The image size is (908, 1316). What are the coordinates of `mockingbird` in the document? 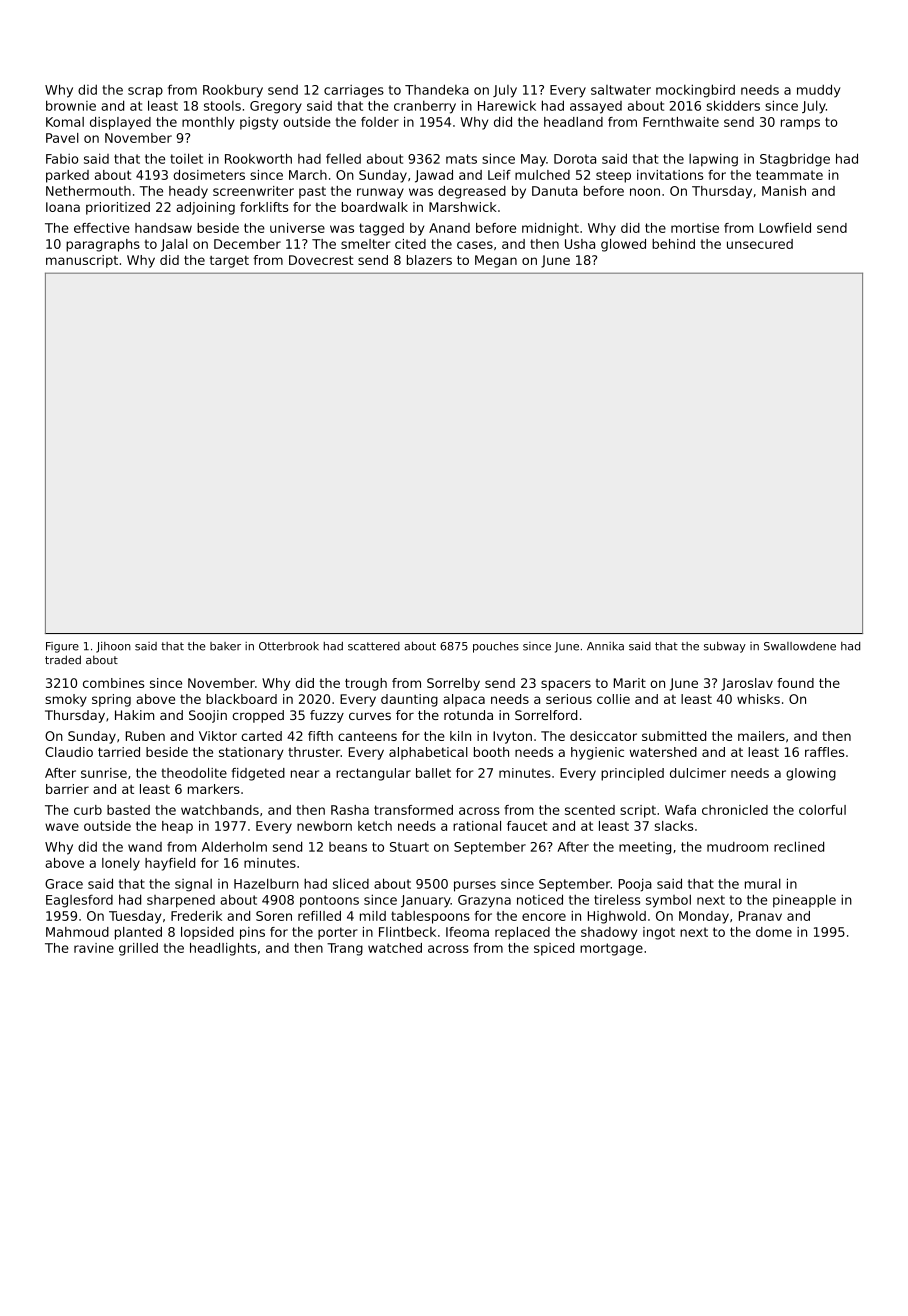 It's located at (695, 91).
